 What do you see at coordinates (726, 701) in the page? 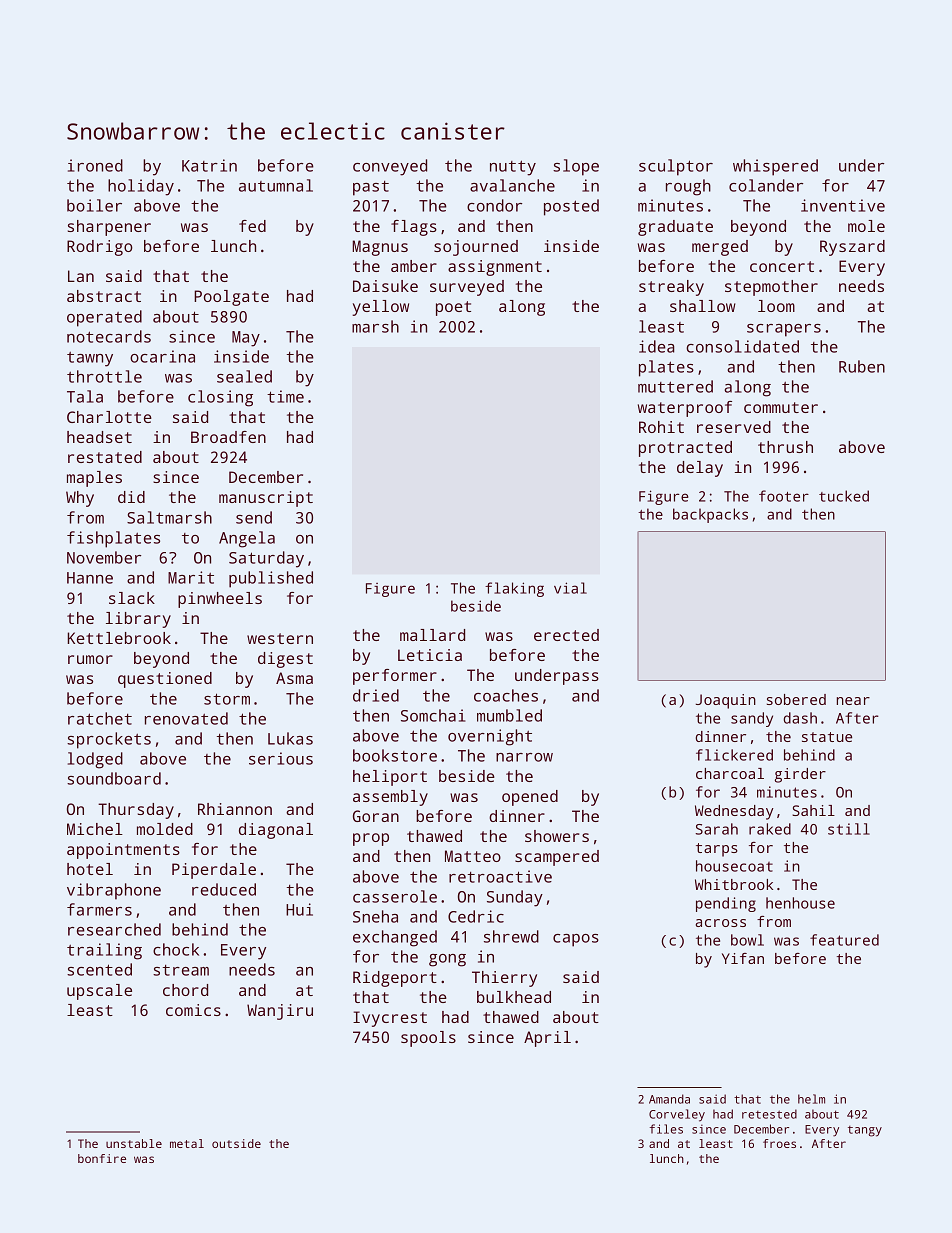
I see `Joaquin` at bounding box center [726, 701].
